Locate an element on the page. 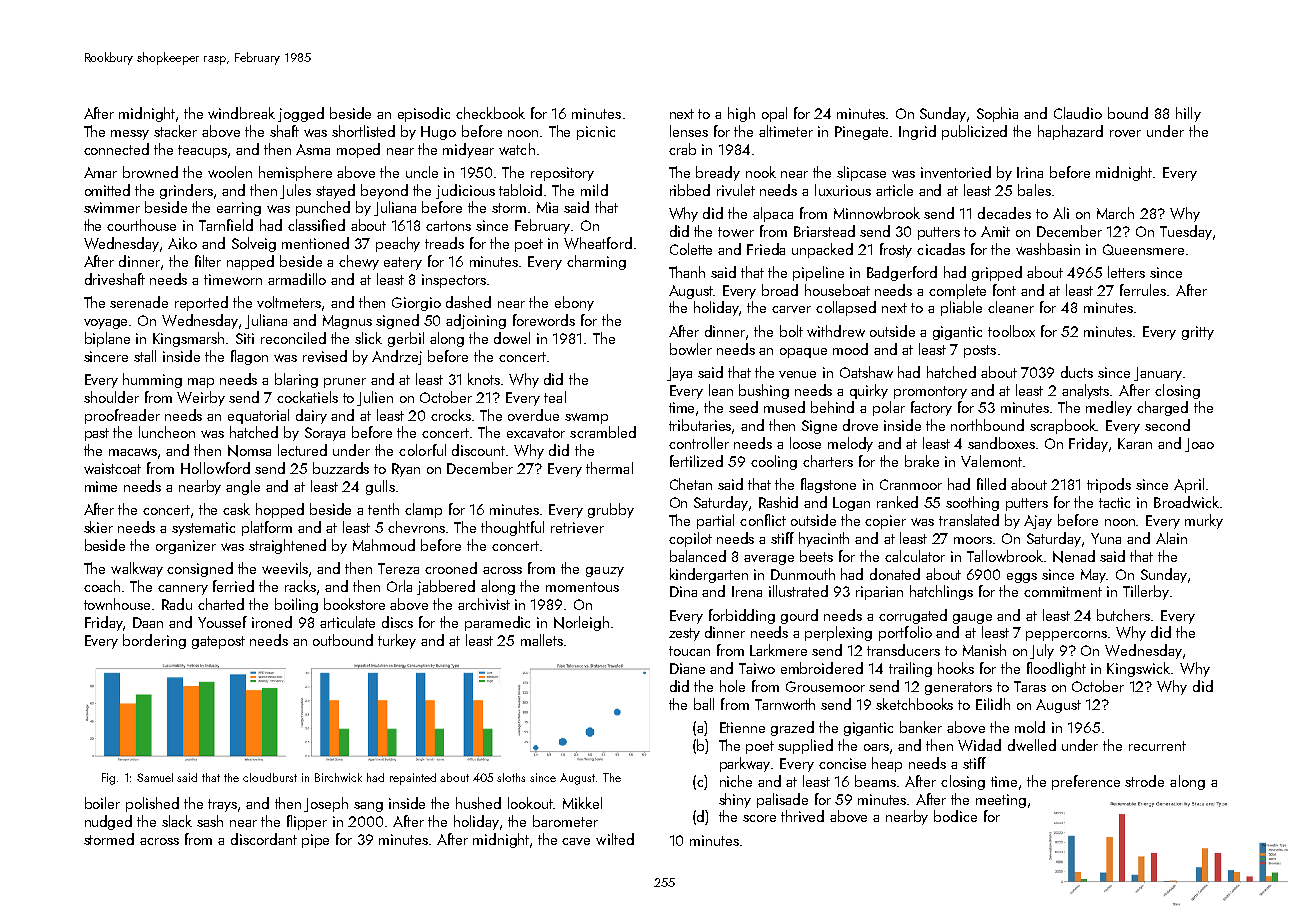 The height and width of the page is (924, 1308). Jaya is located at coordinates (679, 374).
